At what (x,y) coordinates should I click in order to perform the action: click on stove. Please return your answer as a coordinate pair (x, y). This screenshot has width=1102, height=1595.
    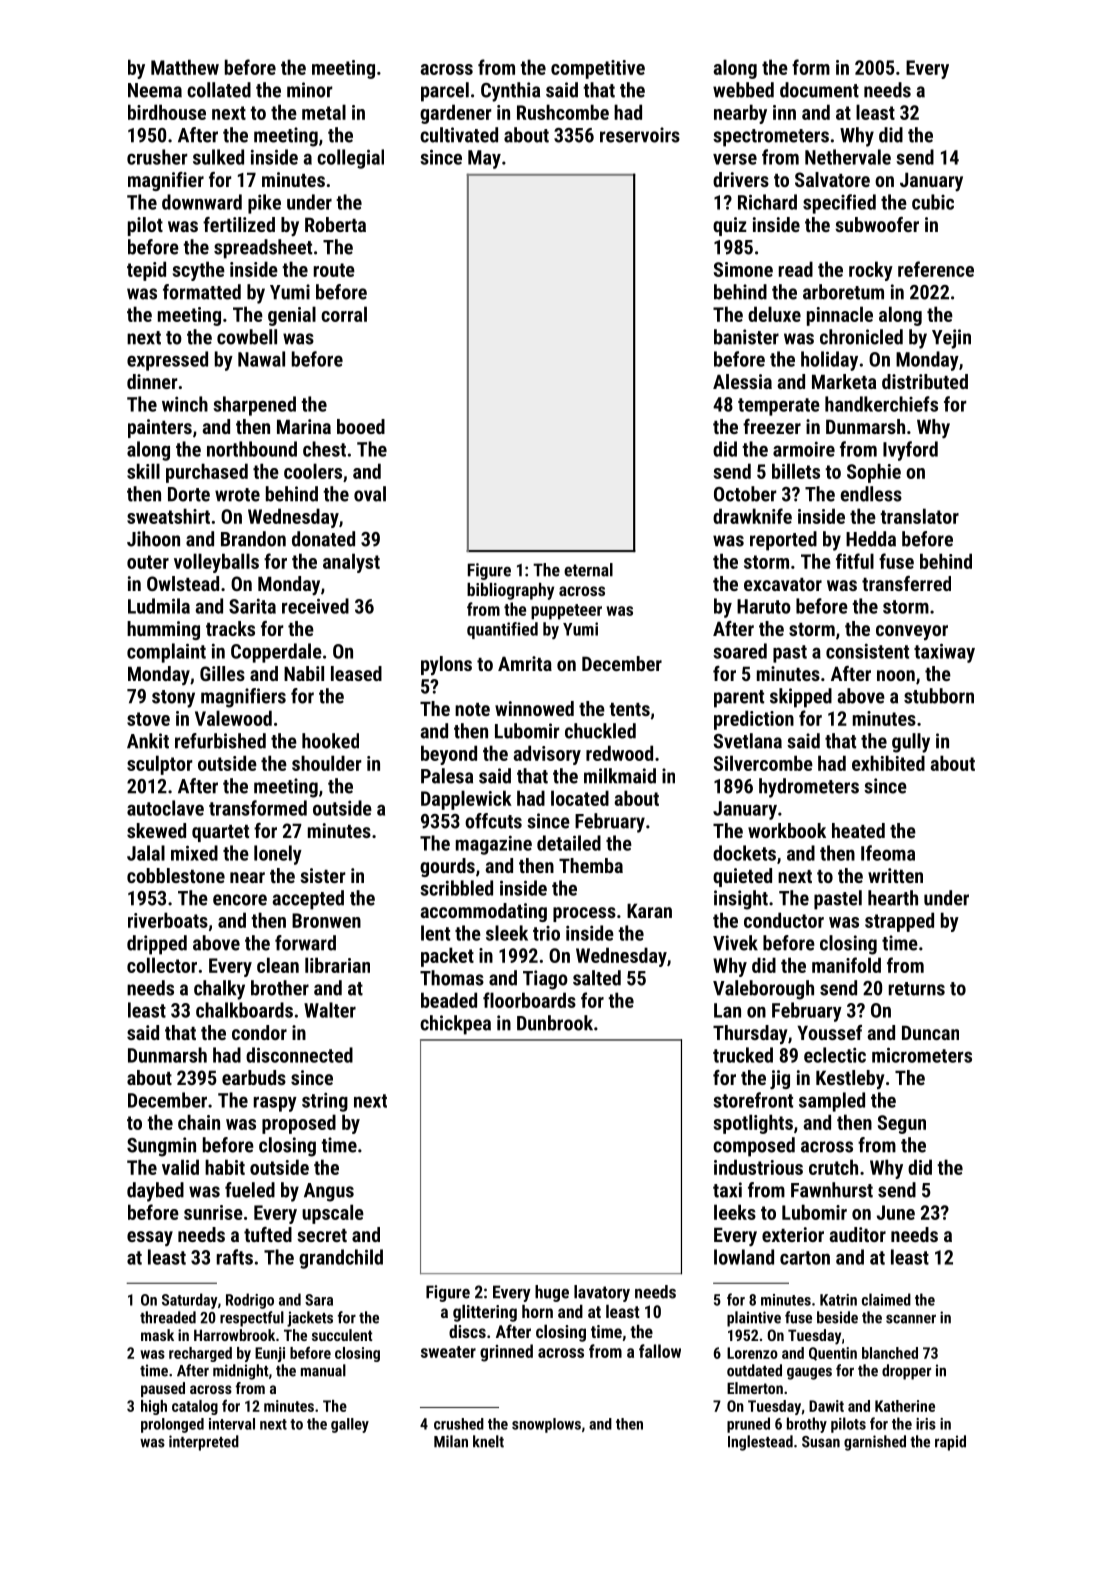
    Looking at the image, I should click on (148, 719).
